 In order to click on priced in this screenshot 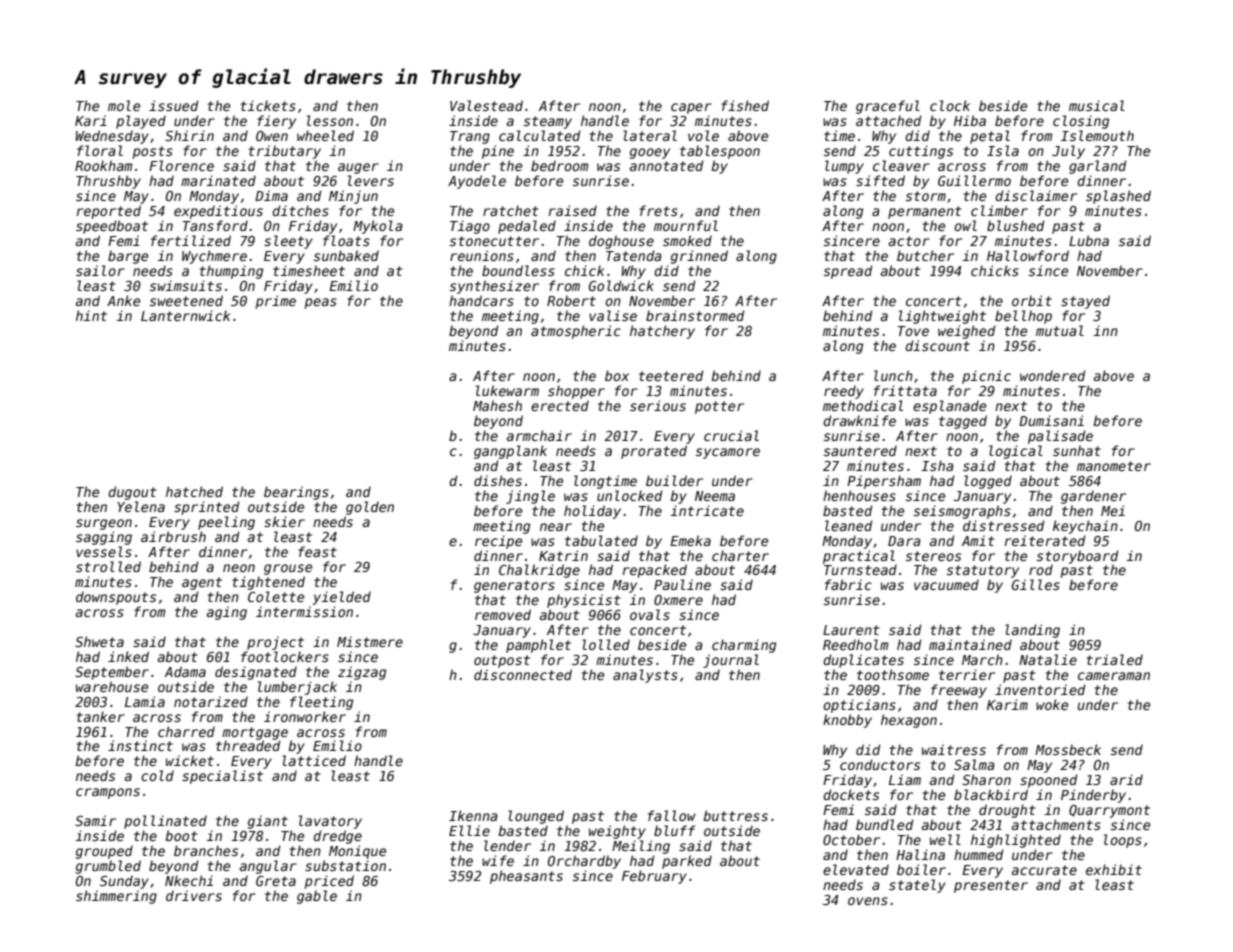, I will do `click(329, 882)`.
